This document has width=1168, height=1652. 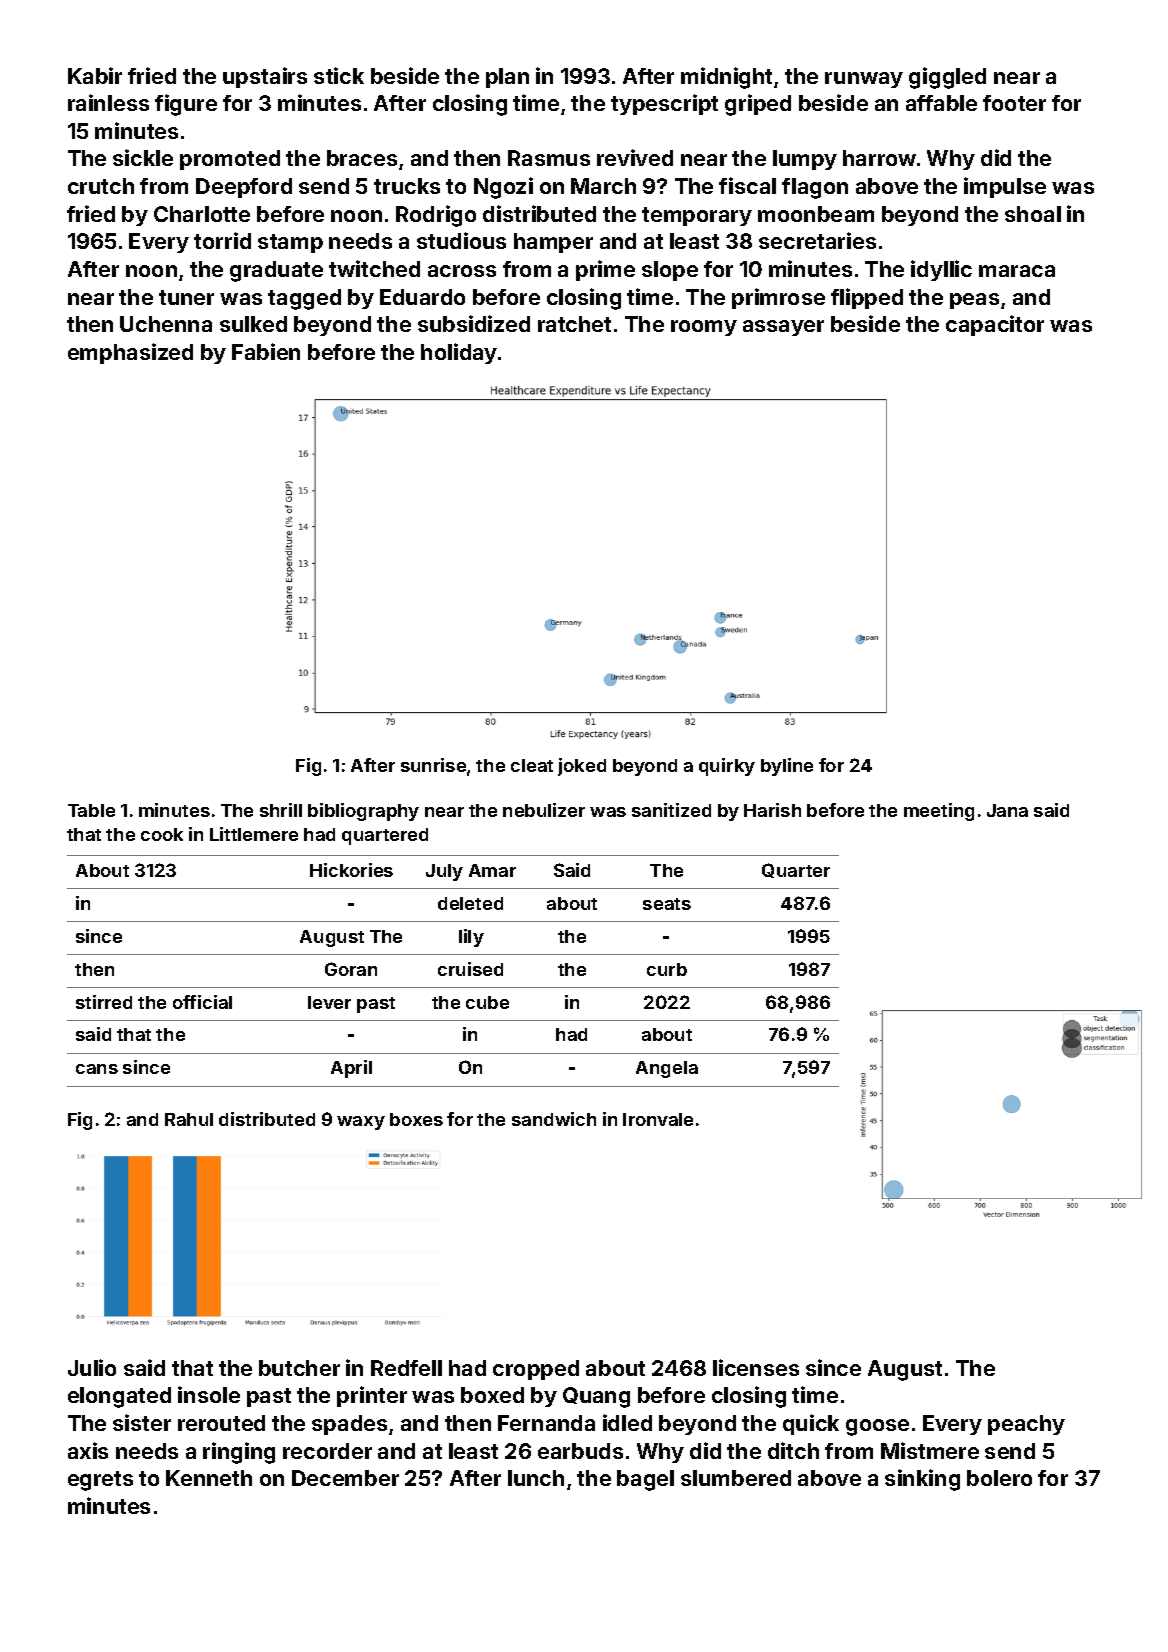 I want to click on plan, so click(x=507, y=78).
